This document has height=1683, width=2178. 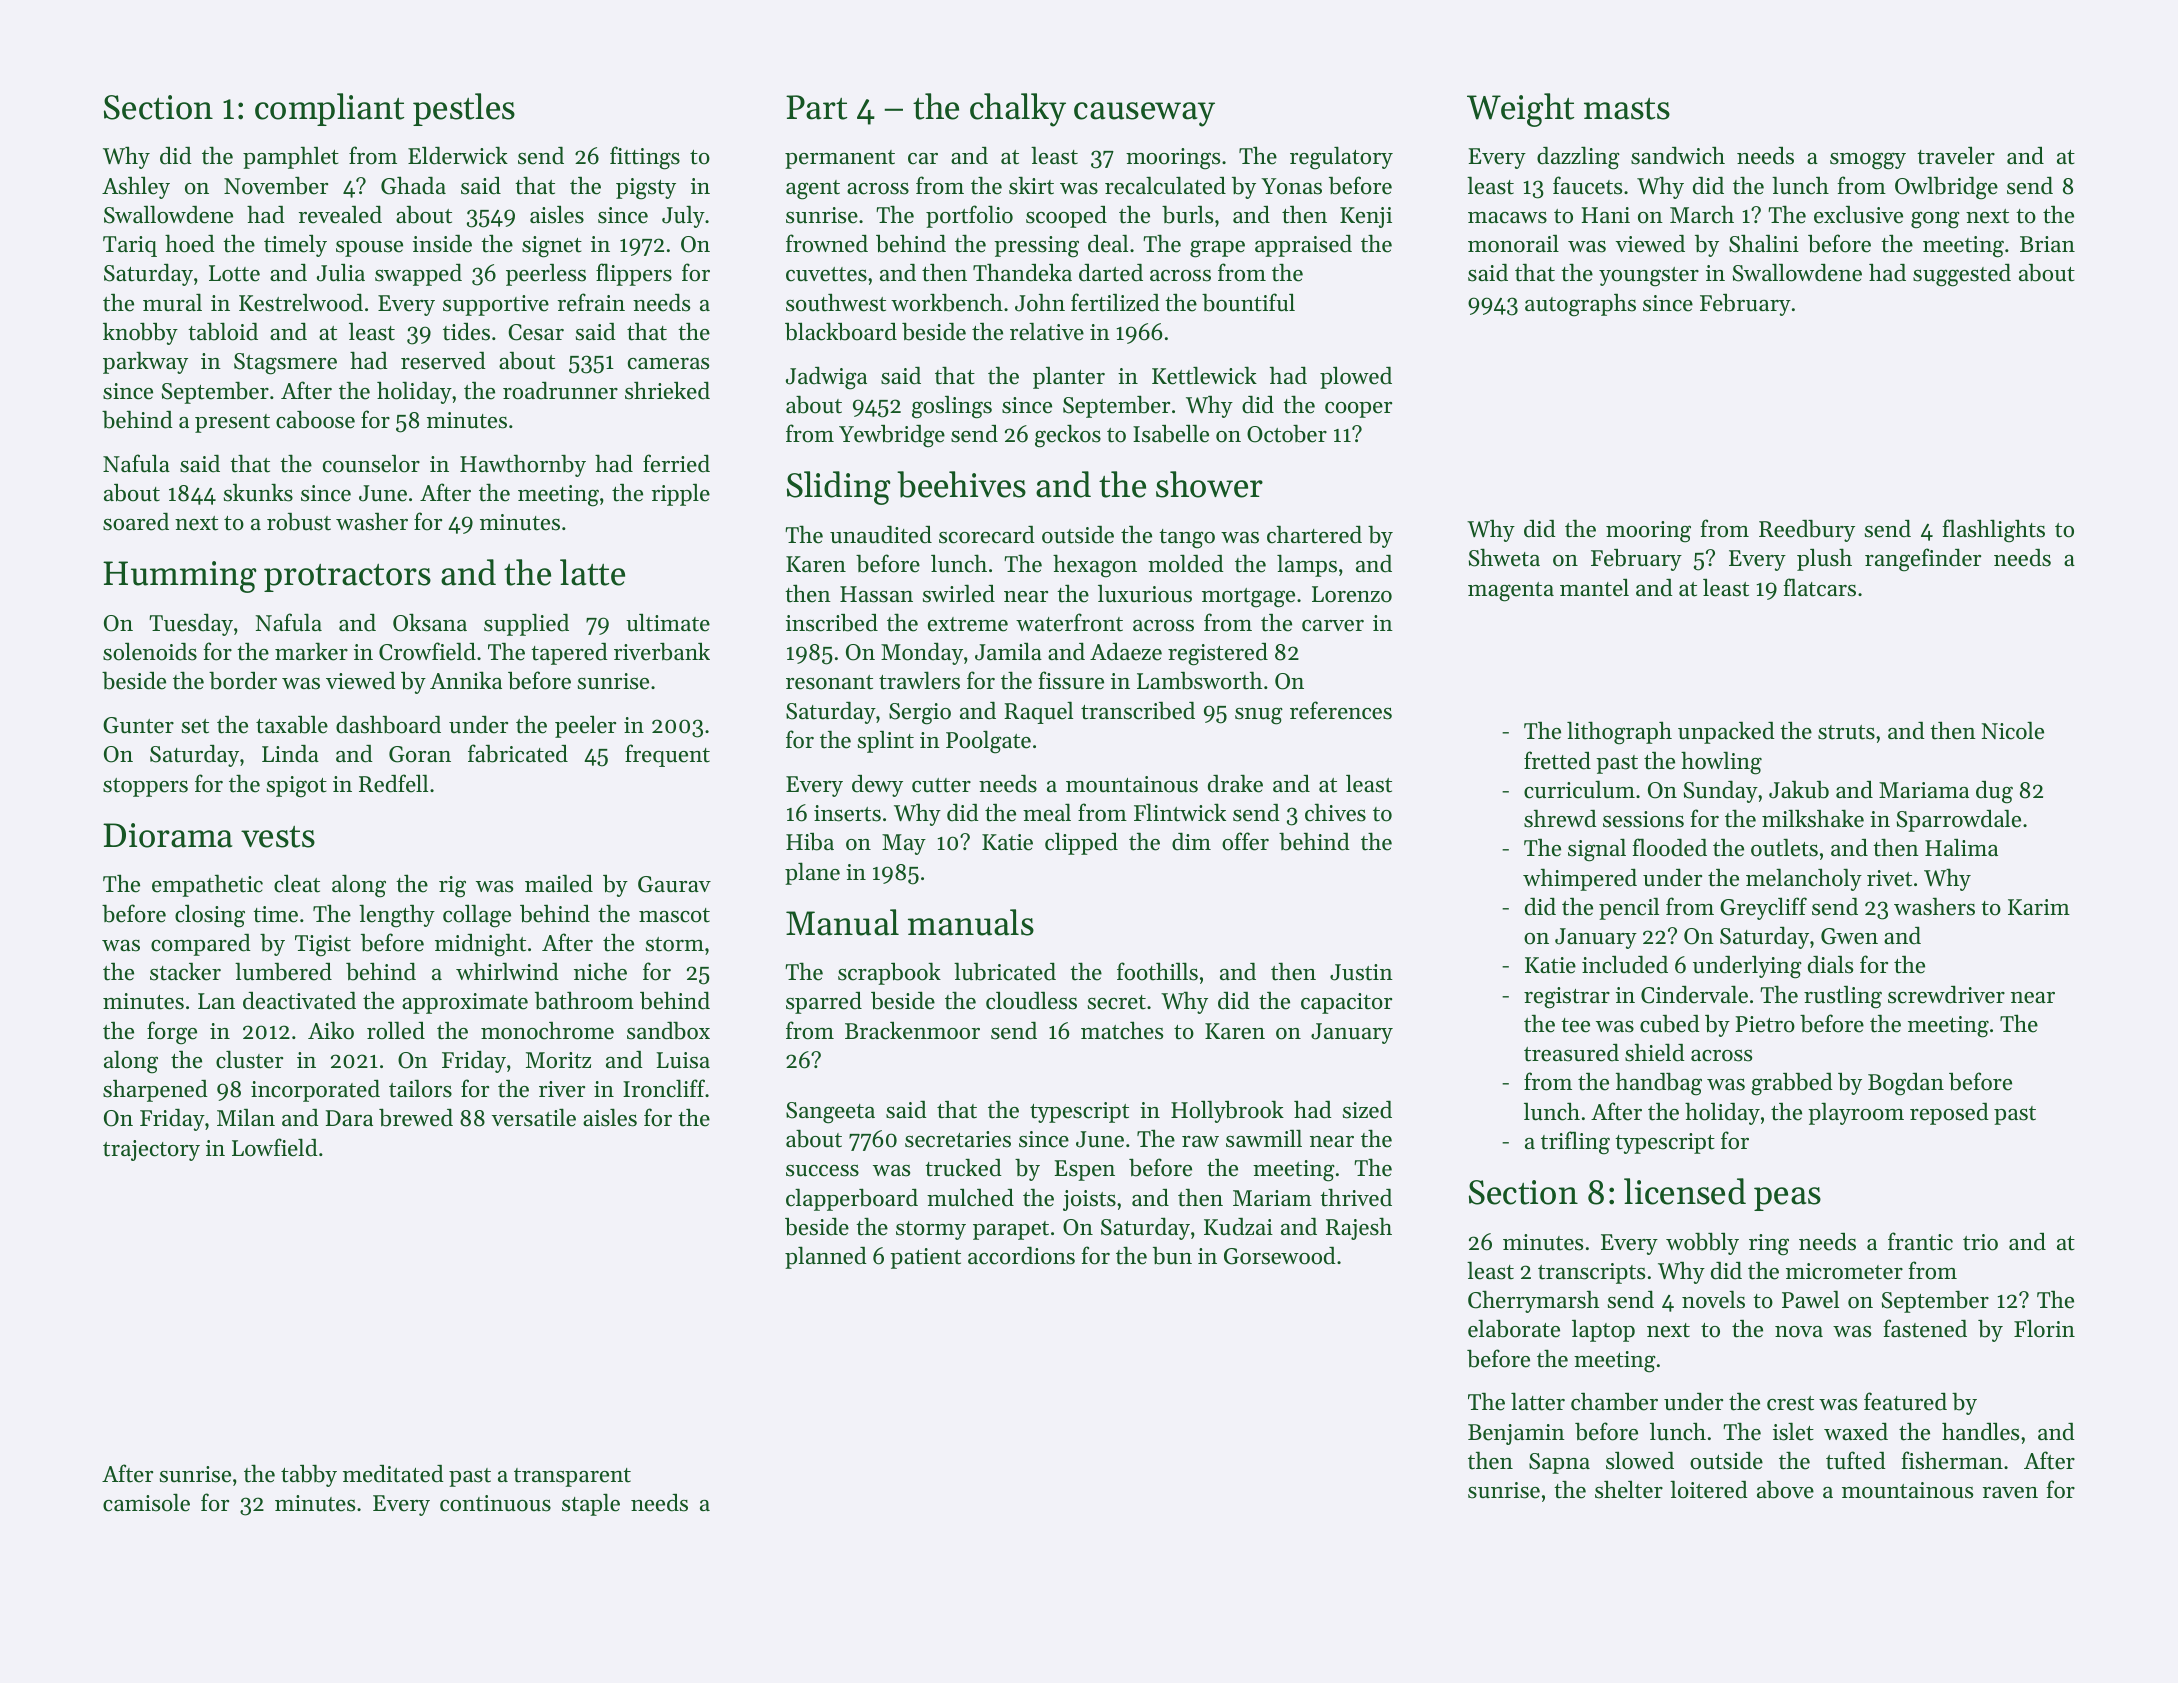 I want to click on suggested, so click(x=1962, y=275).
